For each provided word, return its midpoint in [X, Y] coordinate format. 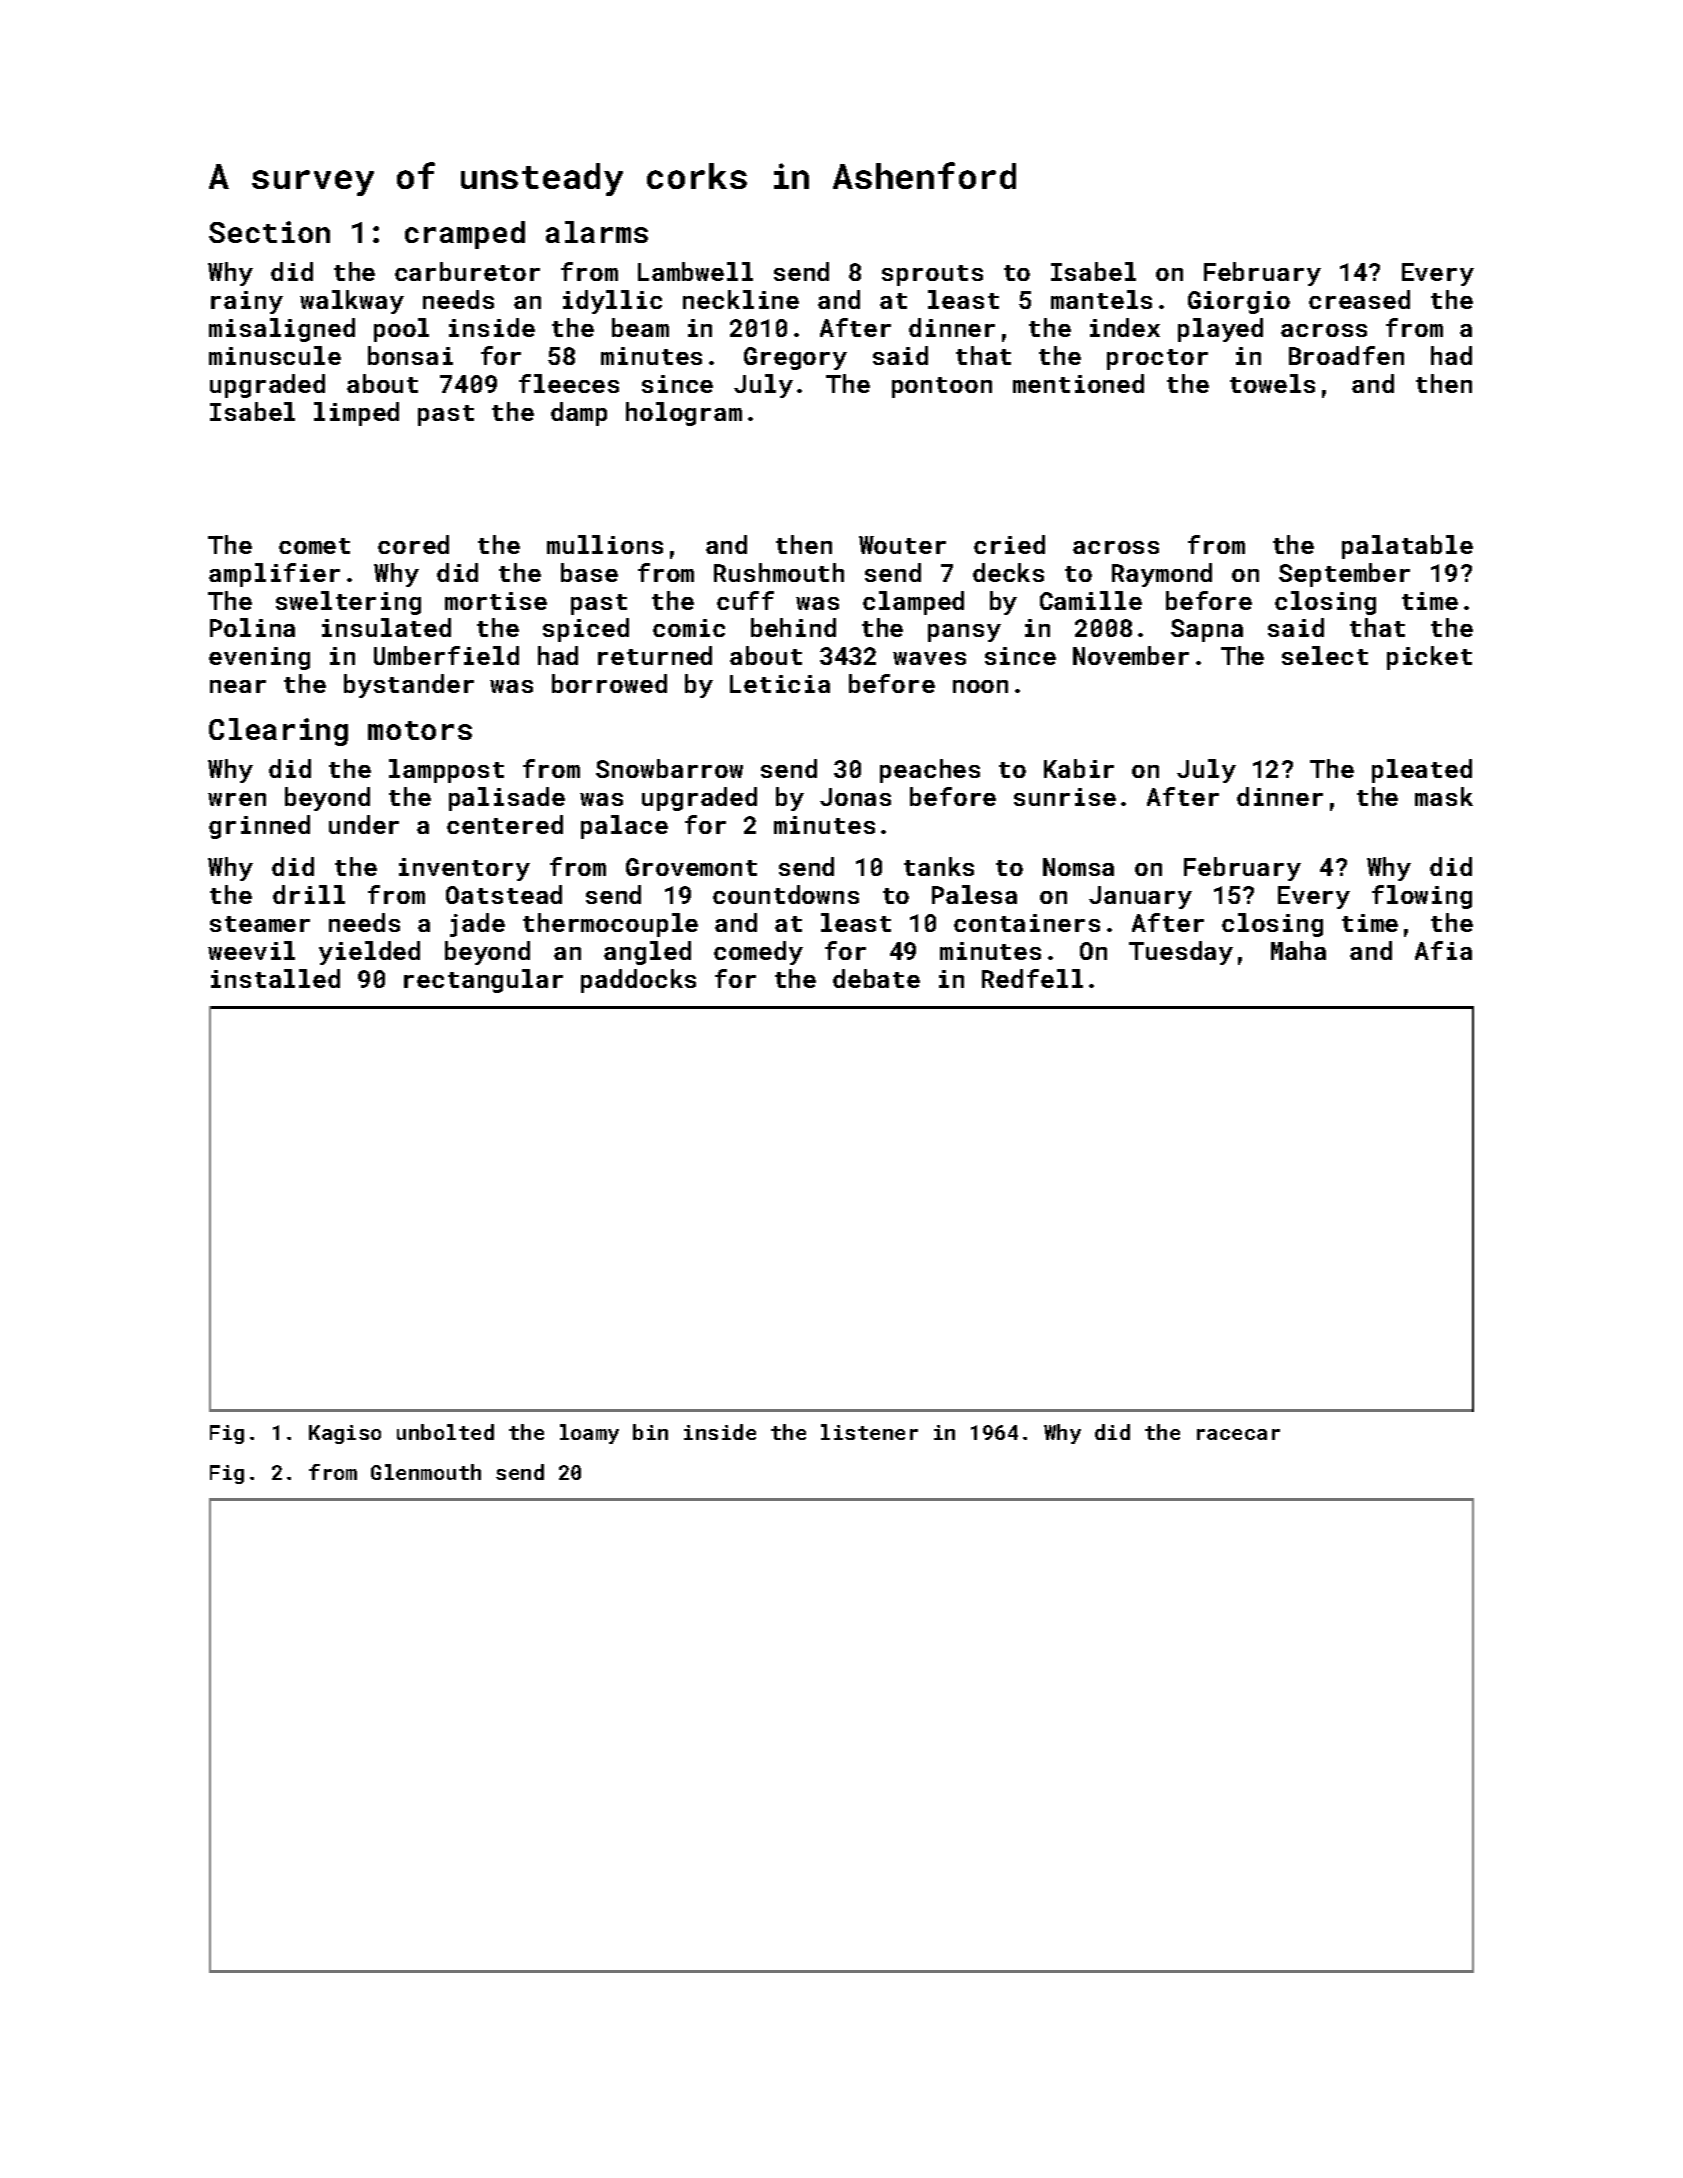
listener [869, 1432]
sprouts [932, 275]
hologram [684, 414]
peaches [930, 771]
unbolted [445, 1432]
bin [650, 1432]
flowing [1422, 897]
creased [1359, 299]
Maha [1298, 950]
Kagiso [345, 1434]
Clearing [278, 732]
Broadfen [1346, 355]
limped [356, 414]
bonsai [410, 355]
